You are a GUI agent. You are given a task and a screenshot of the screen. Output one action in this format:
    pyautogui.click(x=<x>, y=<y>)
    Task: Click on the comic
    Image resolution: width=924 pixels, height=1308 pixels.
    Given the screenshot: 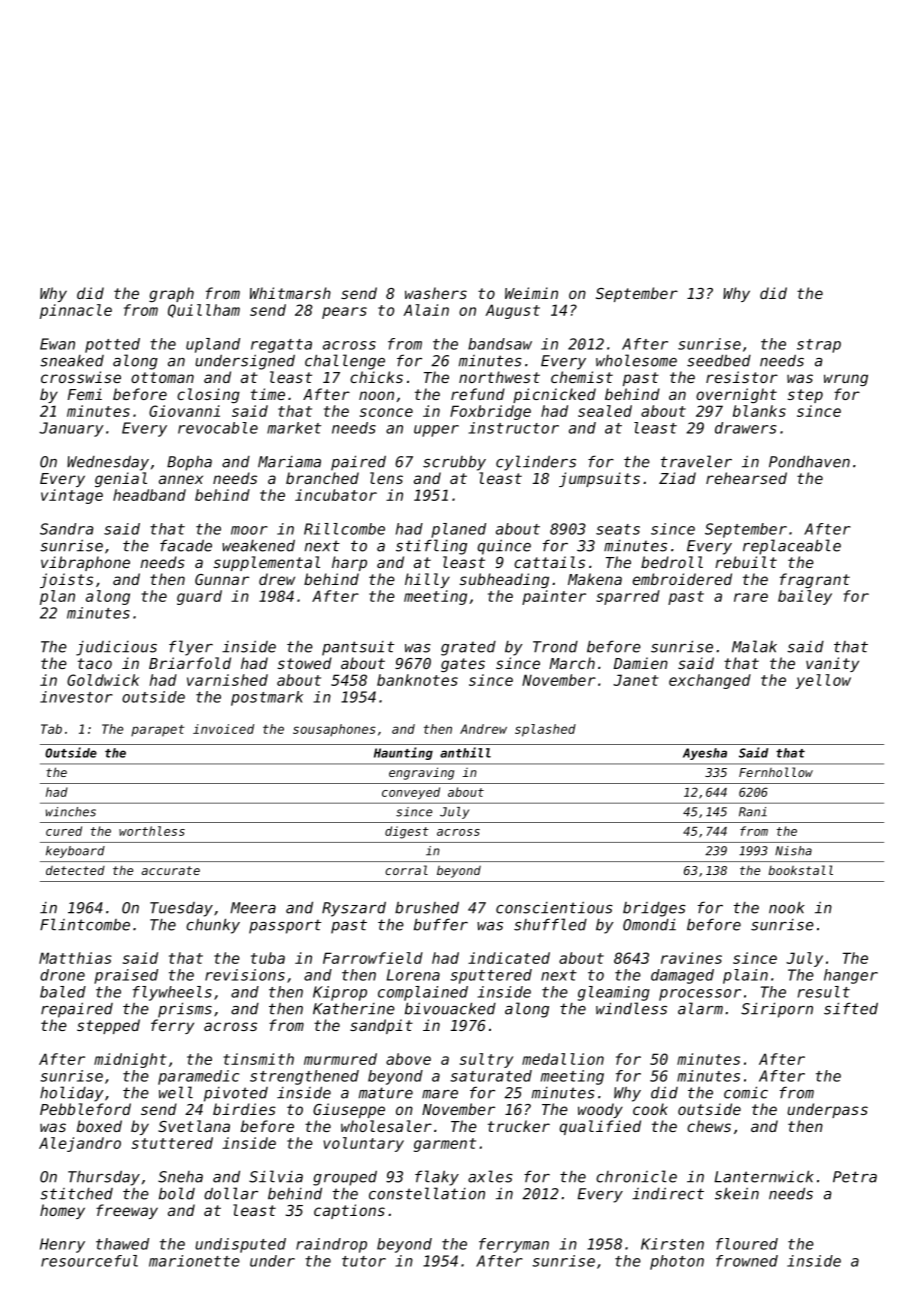 What is the action you would take?
    pyautogui.click(x=746, y=1092)
